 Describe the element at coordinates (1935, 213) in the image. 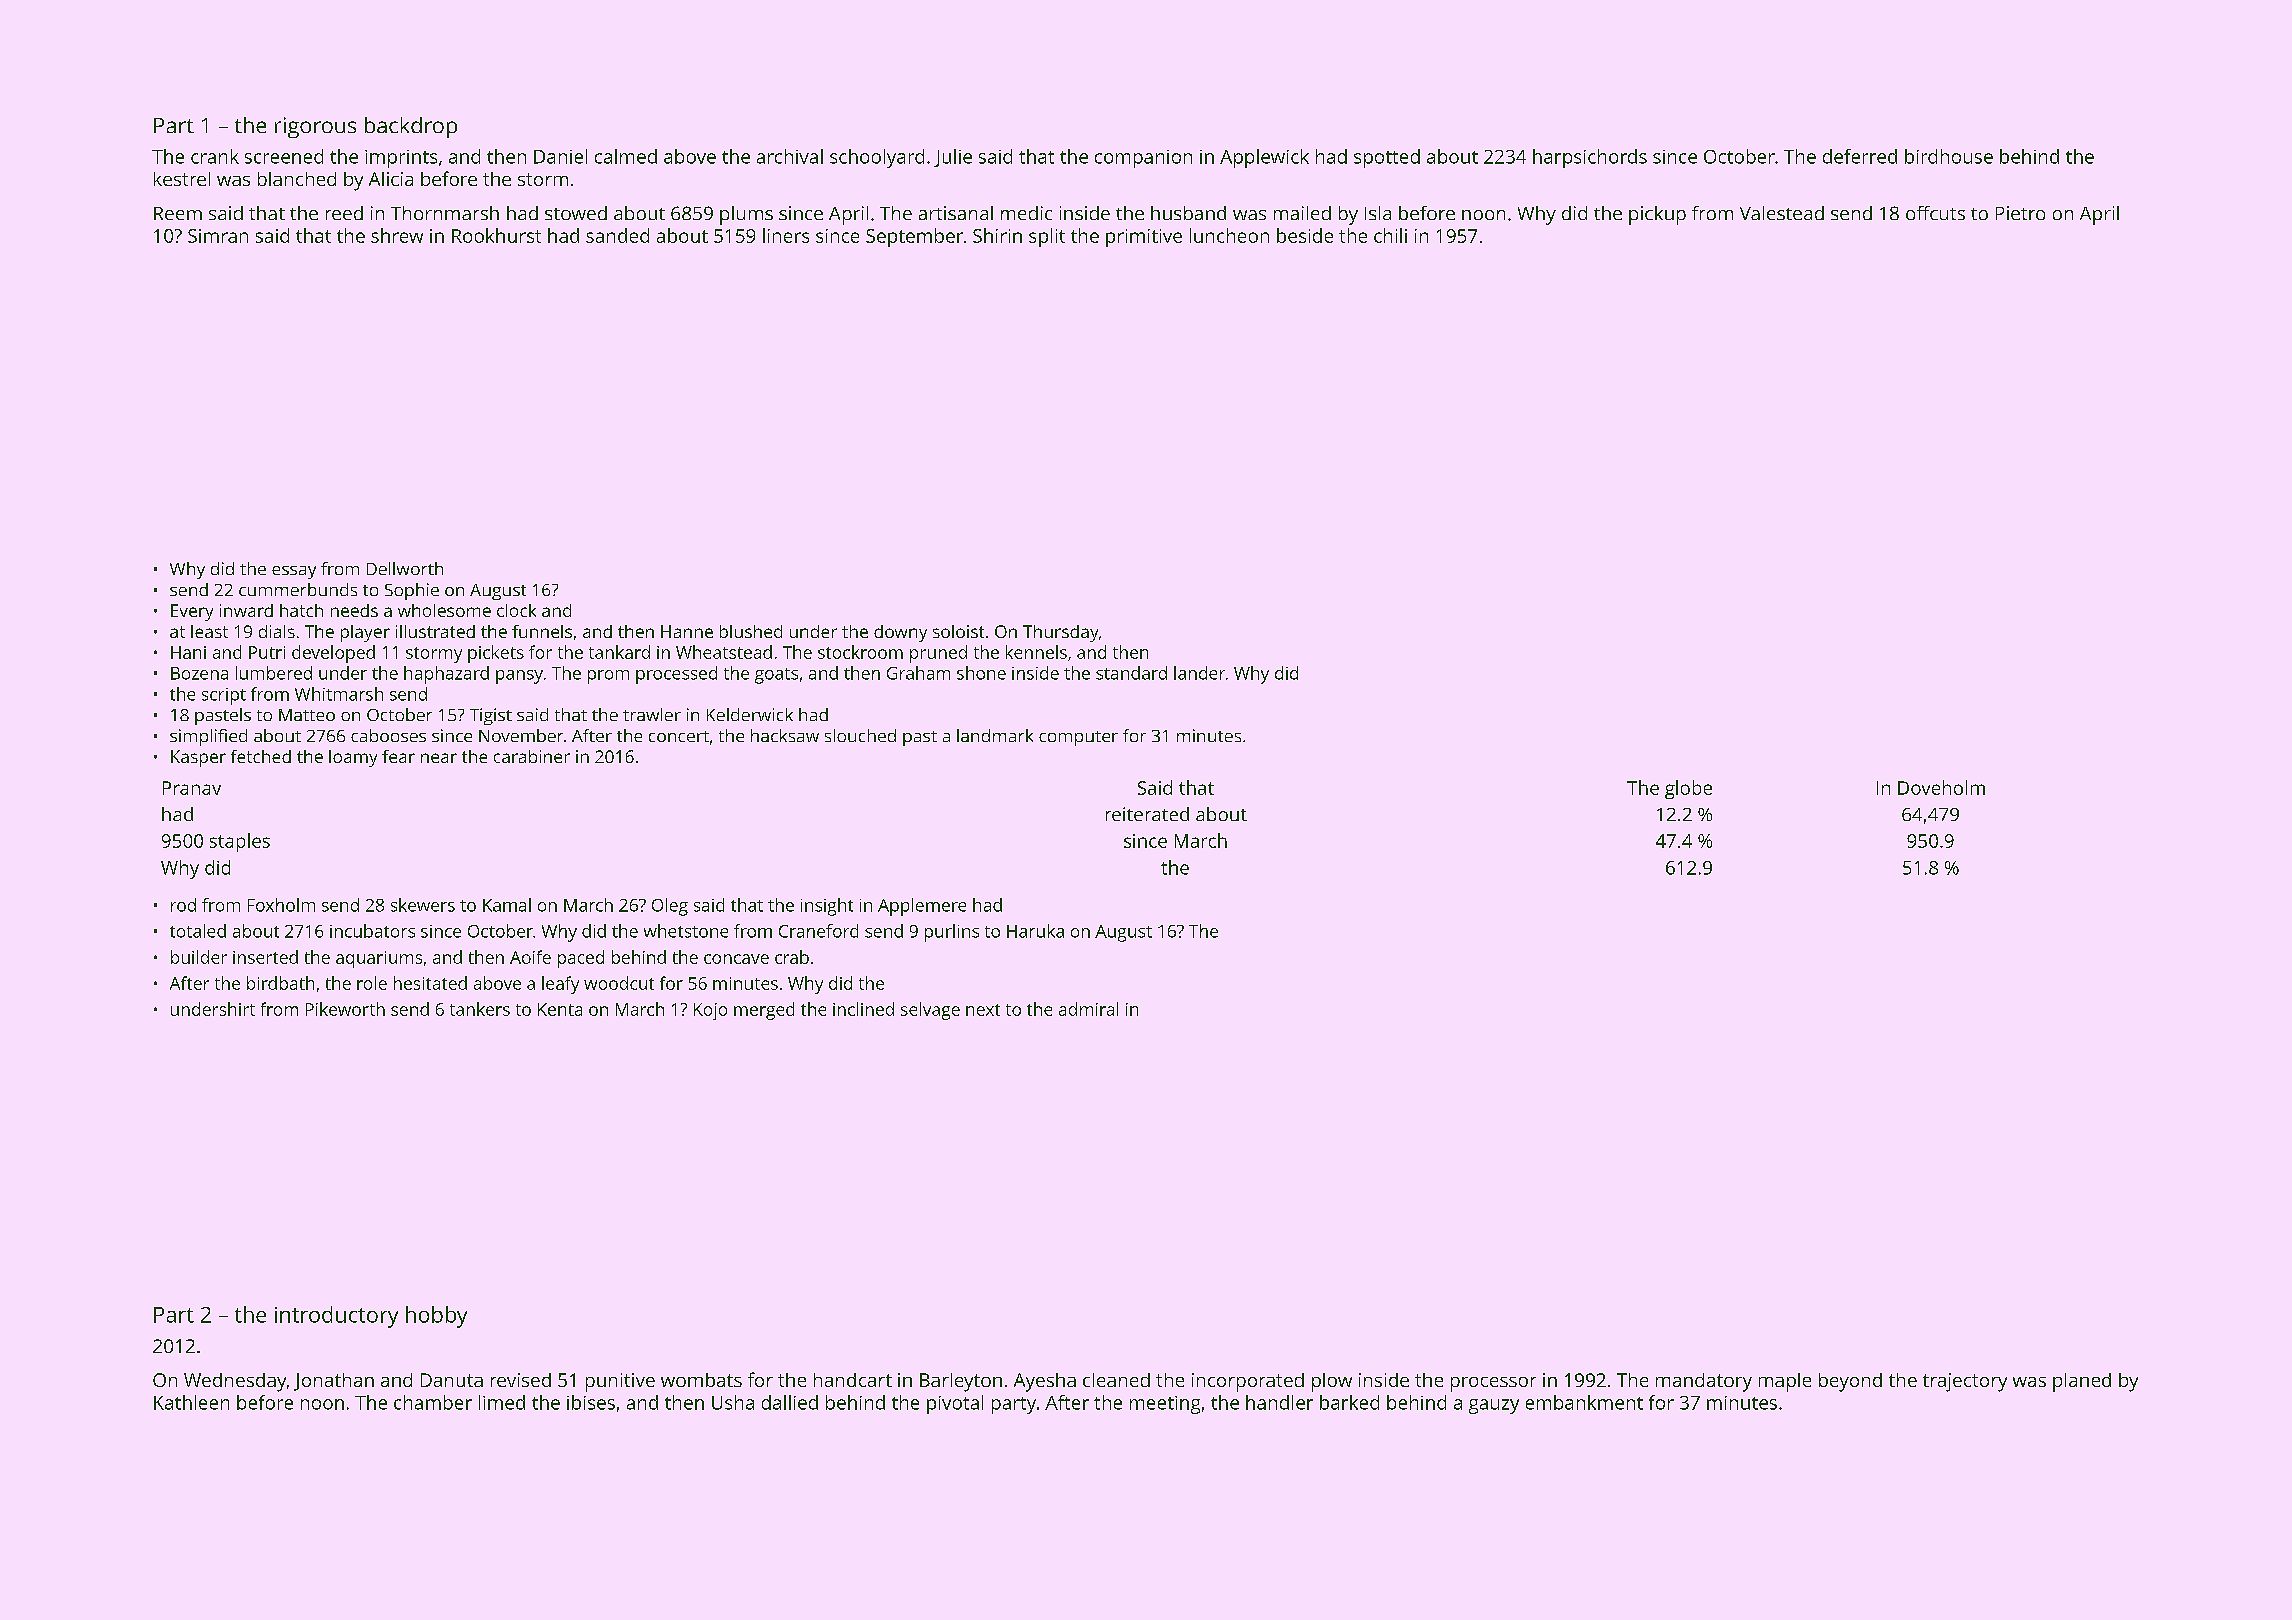

I see `offcuts` at that location.
